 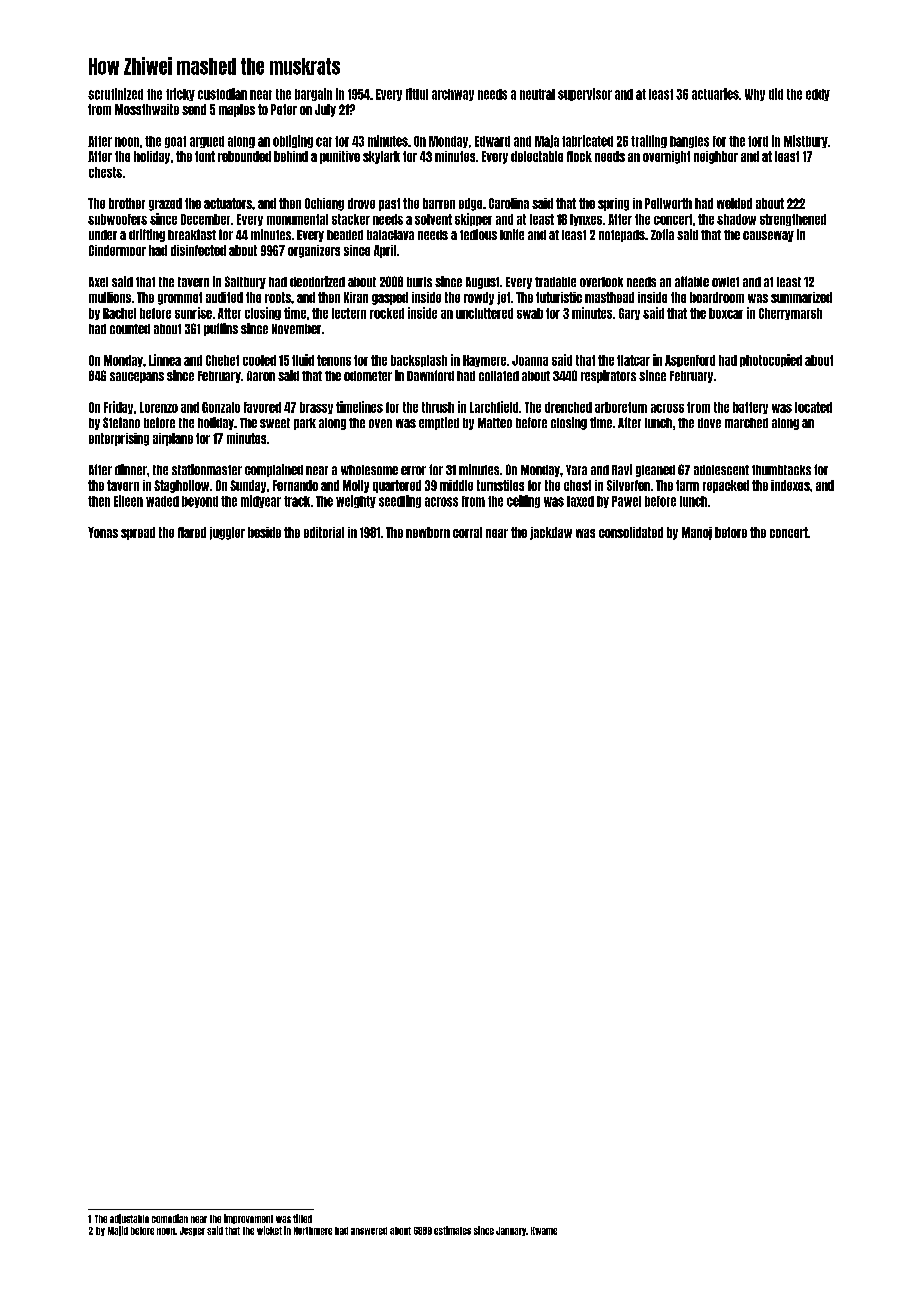 What do you see at coordinates (138, 533) in the screenshot?
I see `spread` at bounding box center [138, 533].
